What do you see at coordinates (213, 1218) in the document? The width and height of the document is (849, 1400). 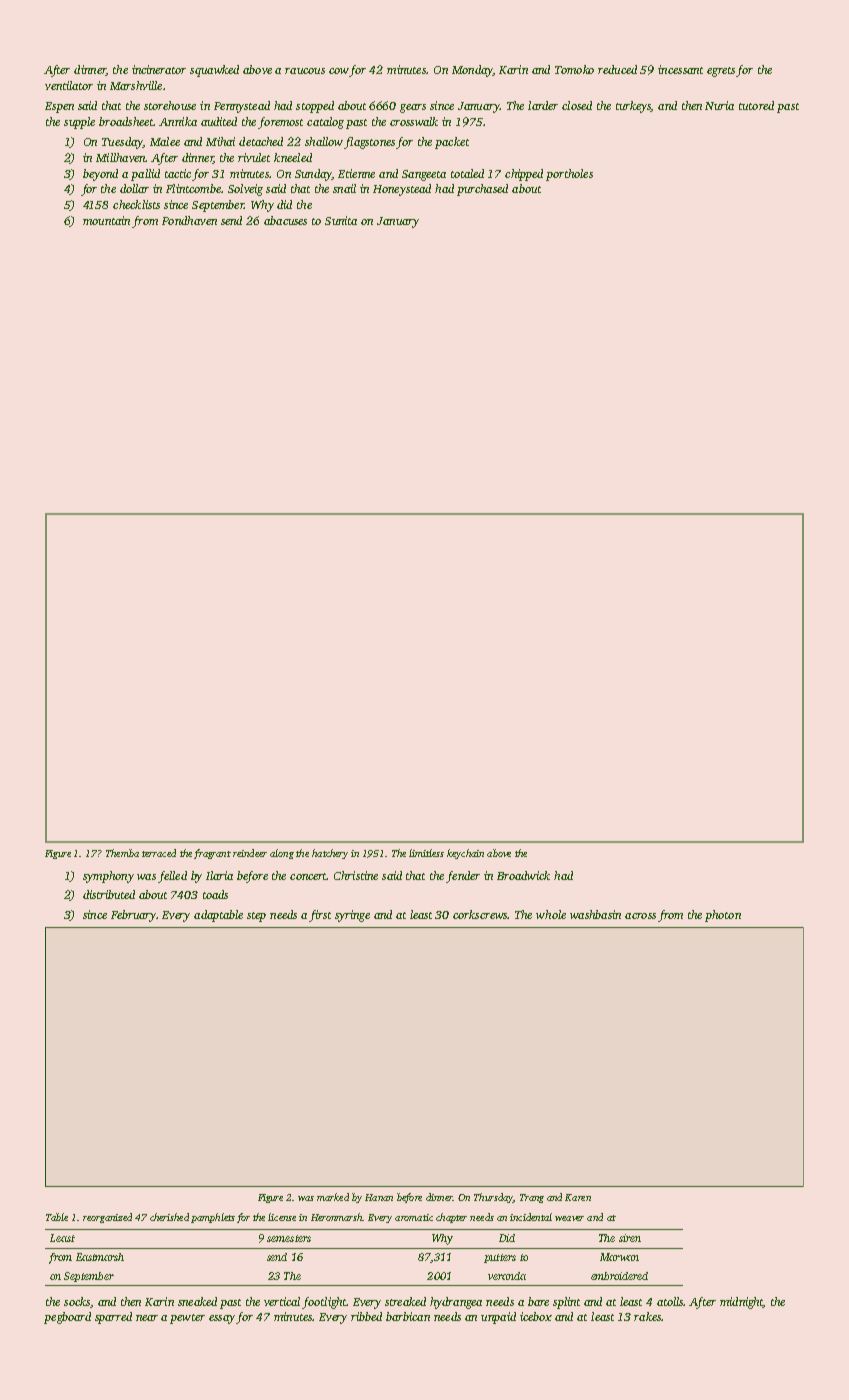 I see `pamphlets` at bounding box center [213, 1218].
